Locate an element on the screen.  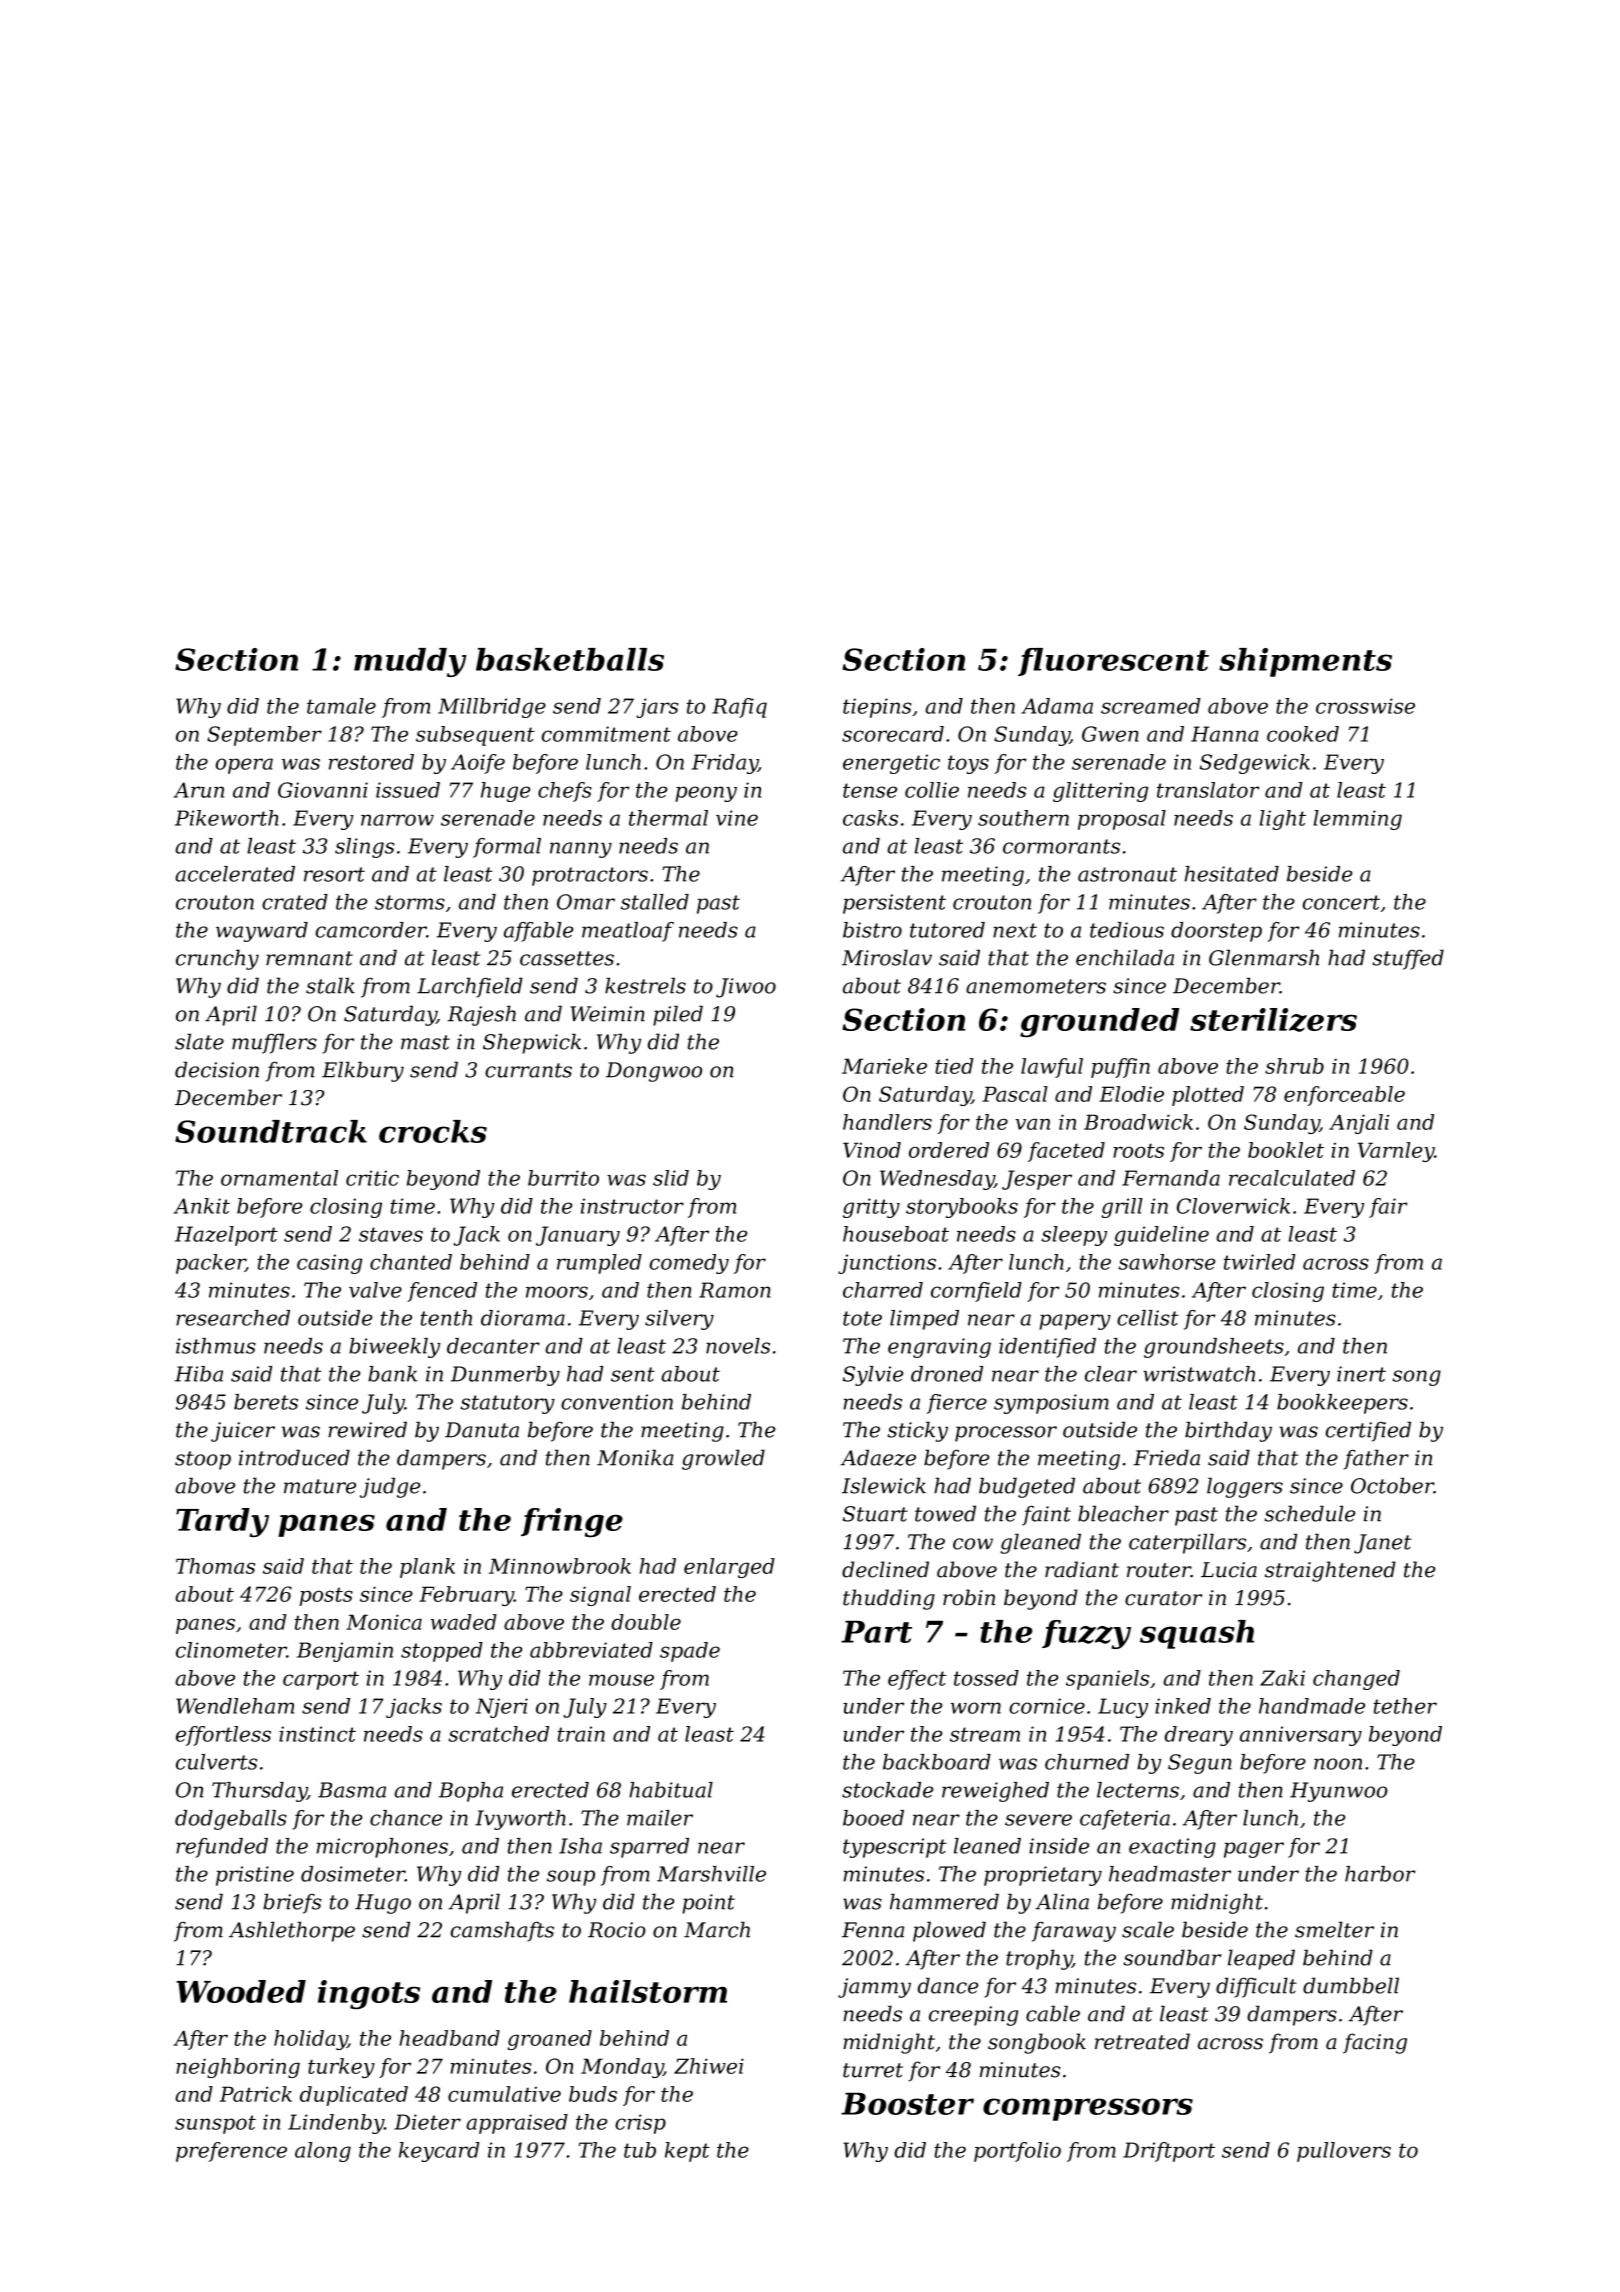
shipments is located at coordinates (1305, 662).
